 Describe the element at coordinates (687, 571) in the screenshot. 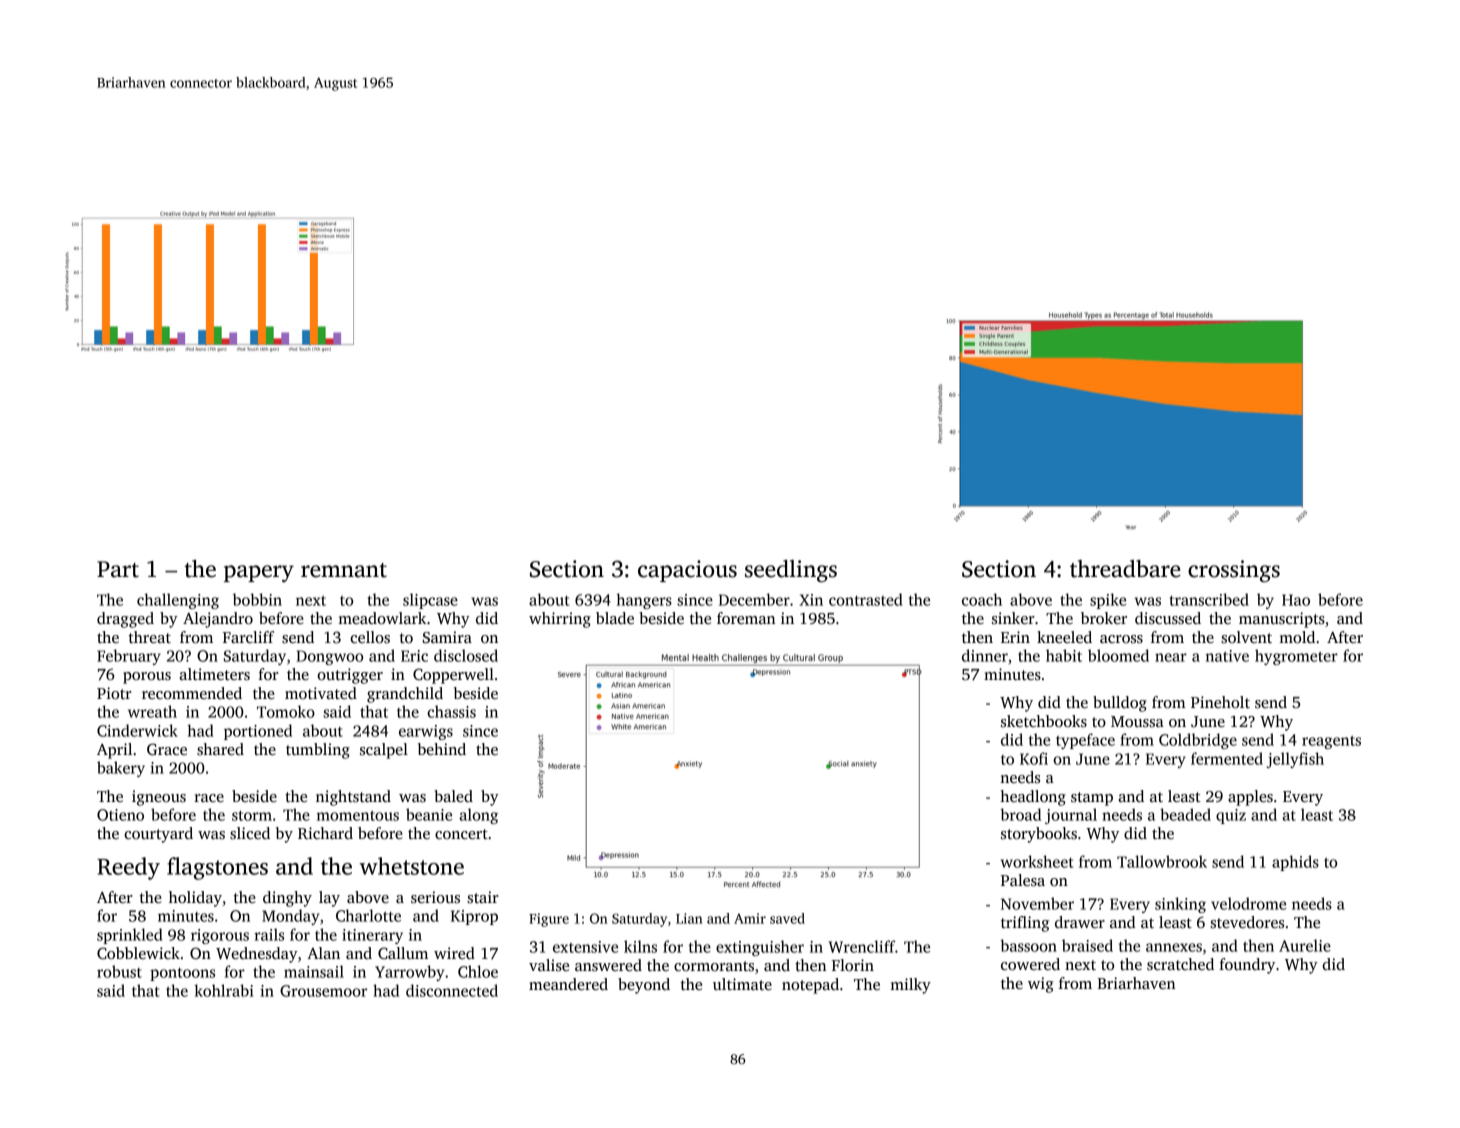

I see `capacious` at that location.
